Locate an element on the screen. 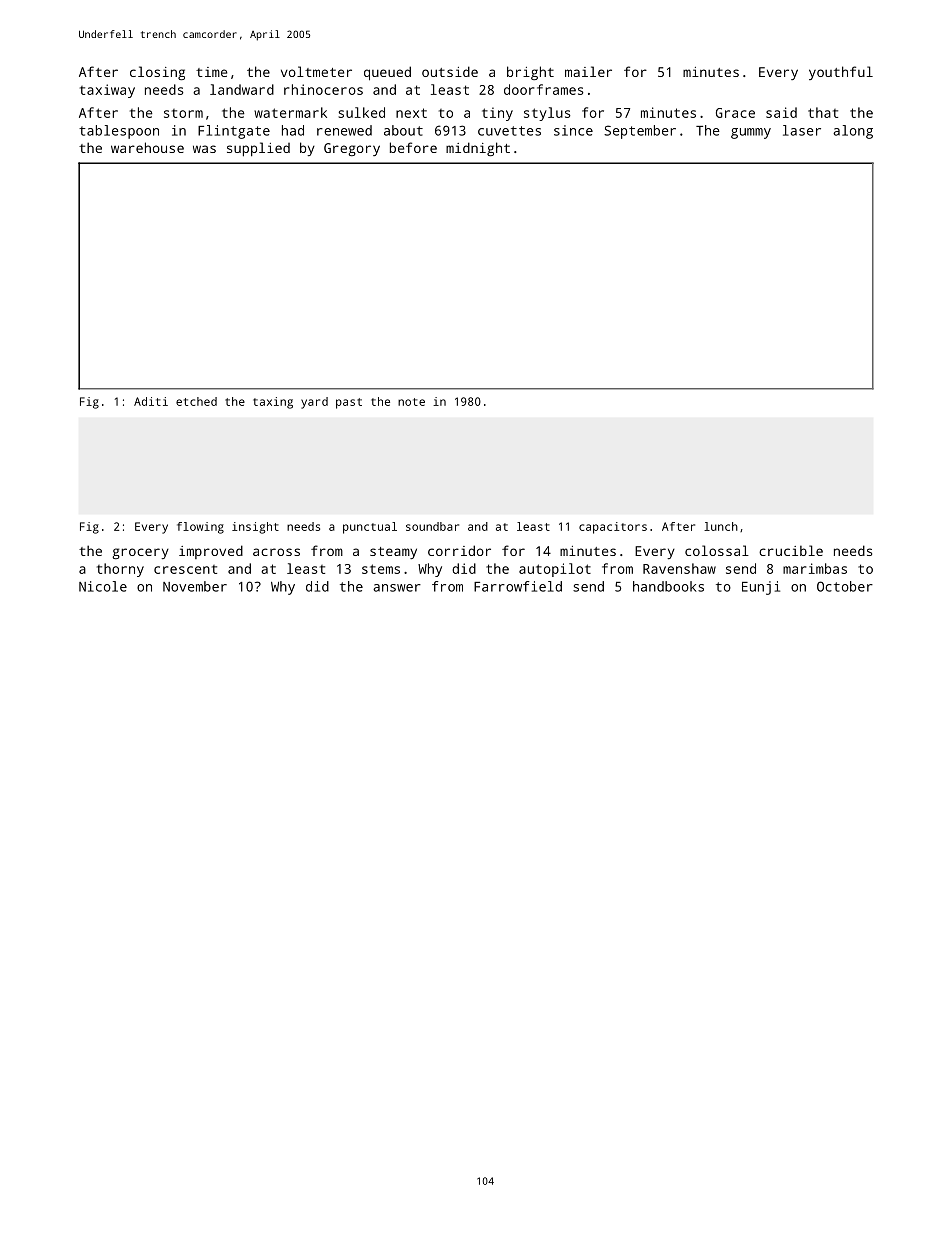 This screenshot has height=1233, width=952. improved is located at coordinates (211, 552).
